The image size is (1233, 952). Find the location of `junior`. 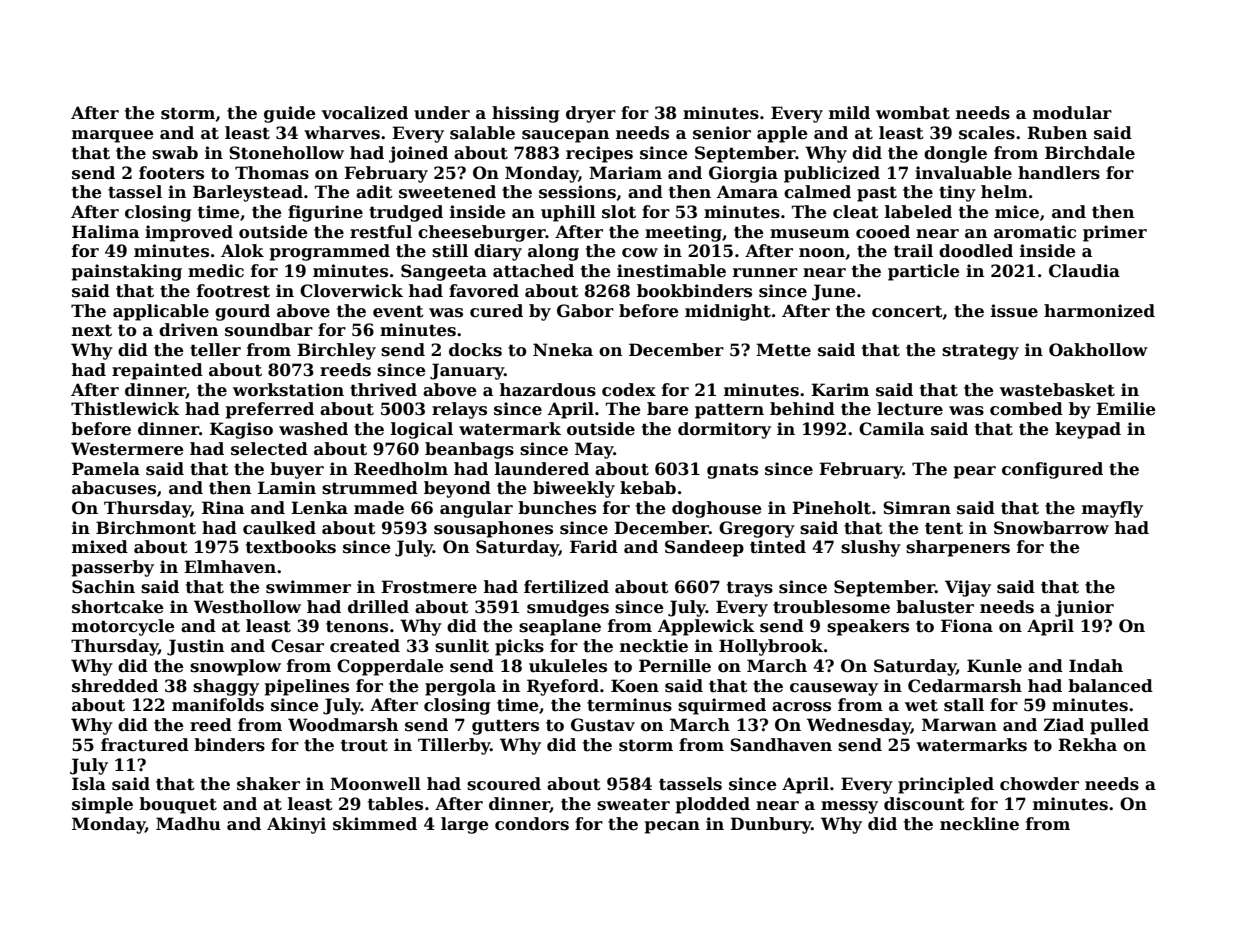

junior is located at coordinates (1084, 608).
